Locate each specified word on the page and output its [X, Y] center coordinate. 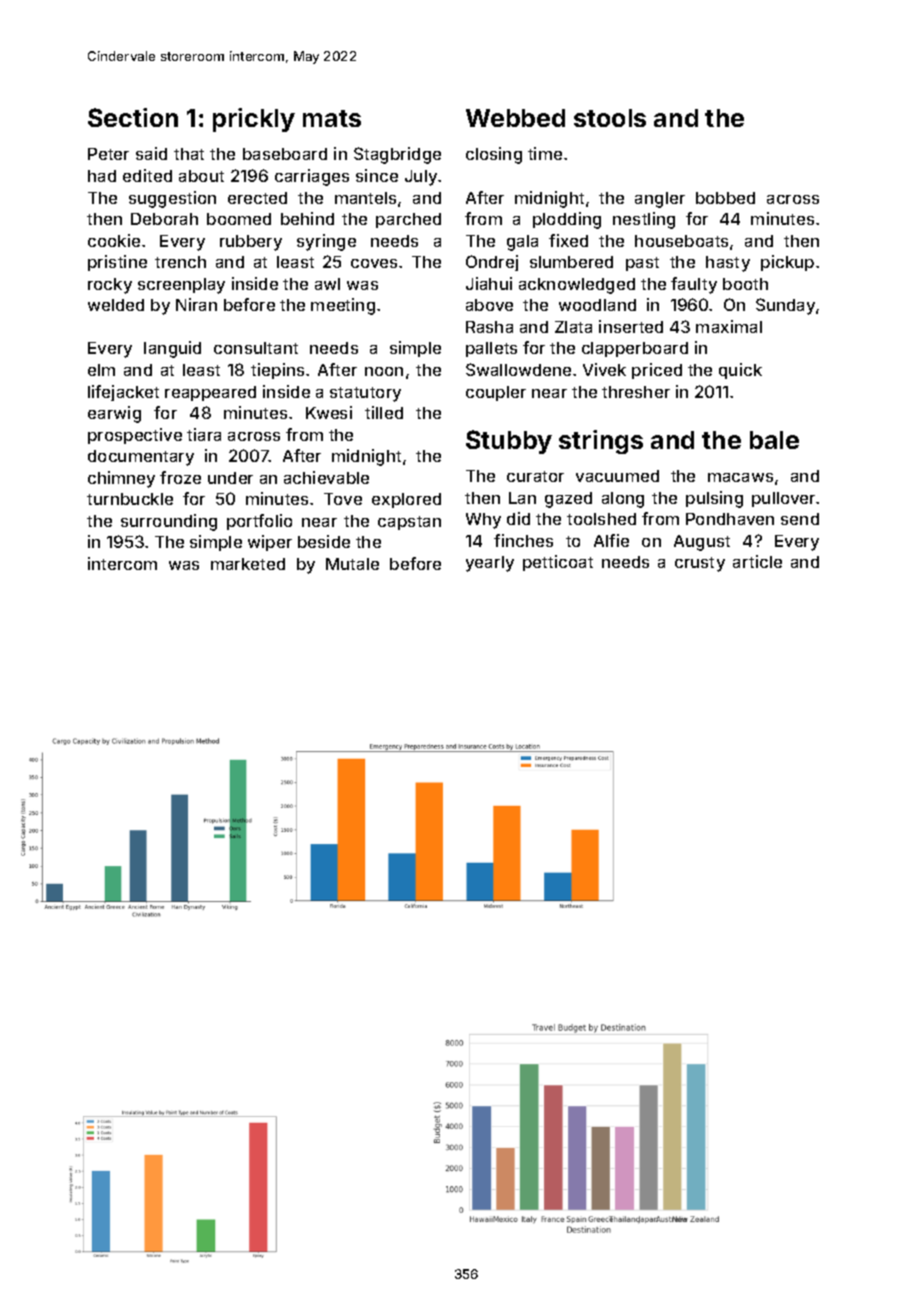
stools [610, 118]
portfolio [259, 522]
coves [374, 263]
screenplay [181, 286]
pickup [787, 263]
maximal [729, 326]
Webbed [515, 118]
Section [133, 117]
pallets [491, 349]
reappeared [210, 393]
